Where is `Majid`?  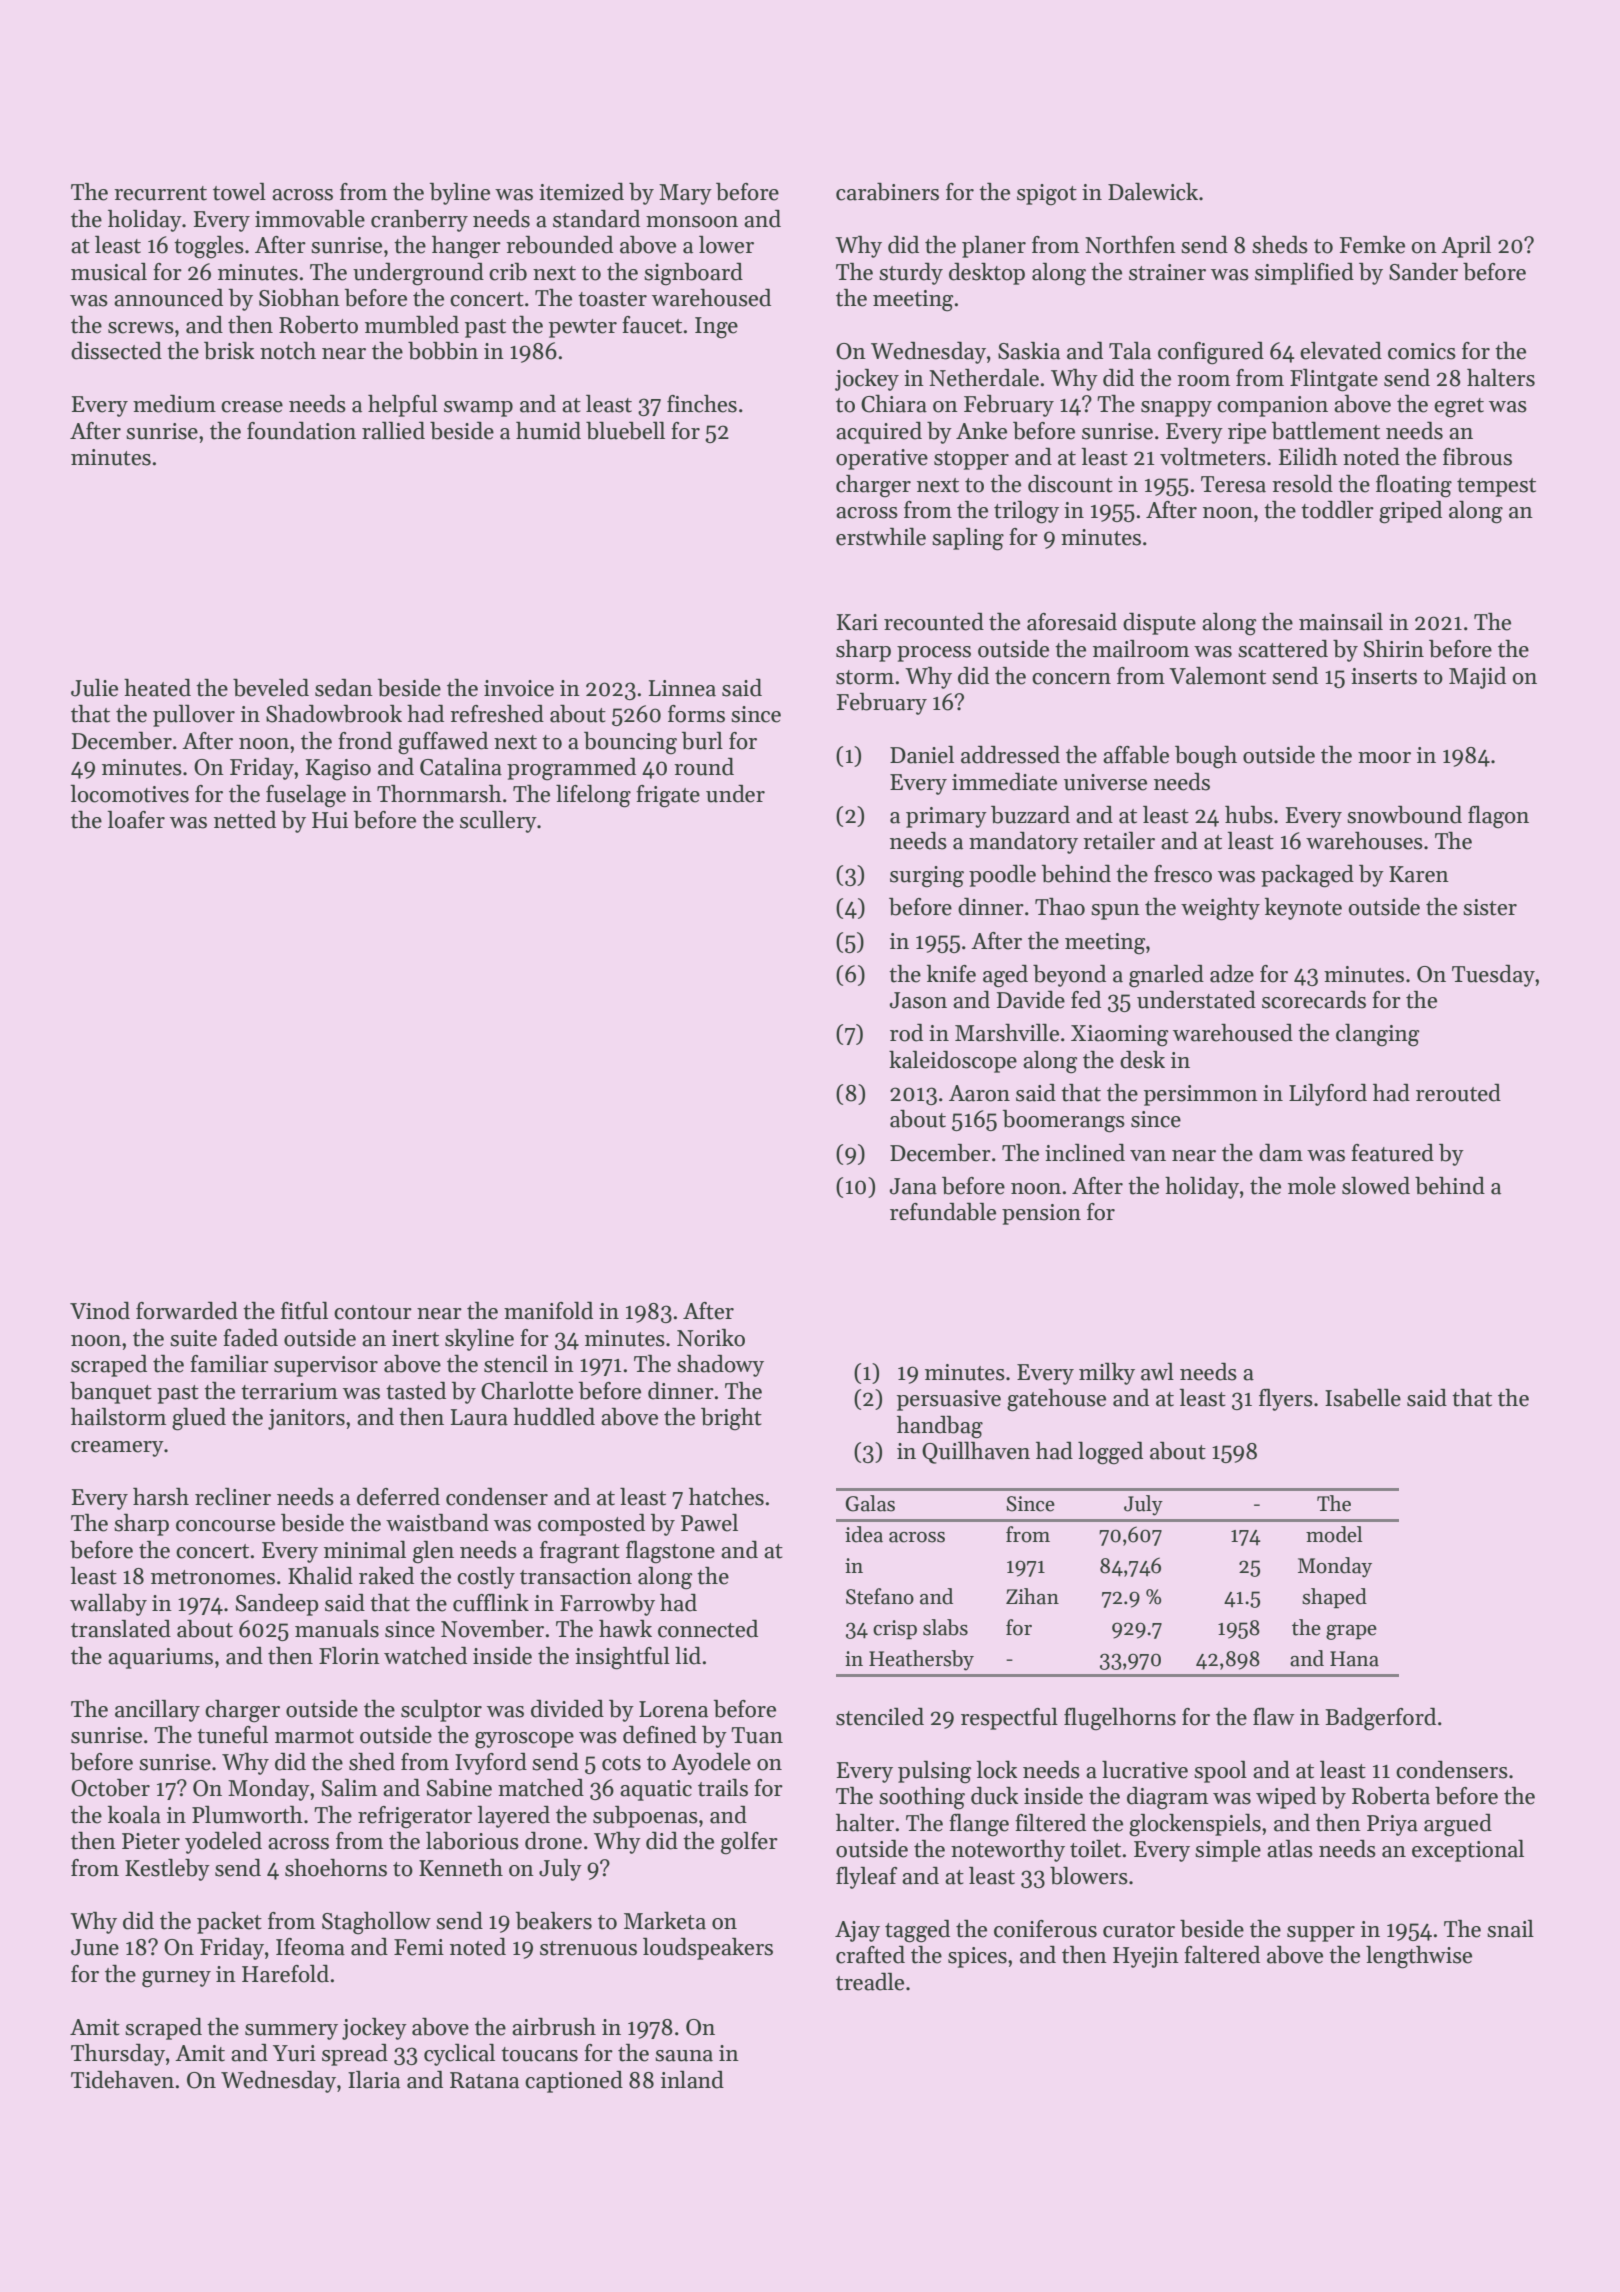 Majid is located at coordinates (1477, 678).
